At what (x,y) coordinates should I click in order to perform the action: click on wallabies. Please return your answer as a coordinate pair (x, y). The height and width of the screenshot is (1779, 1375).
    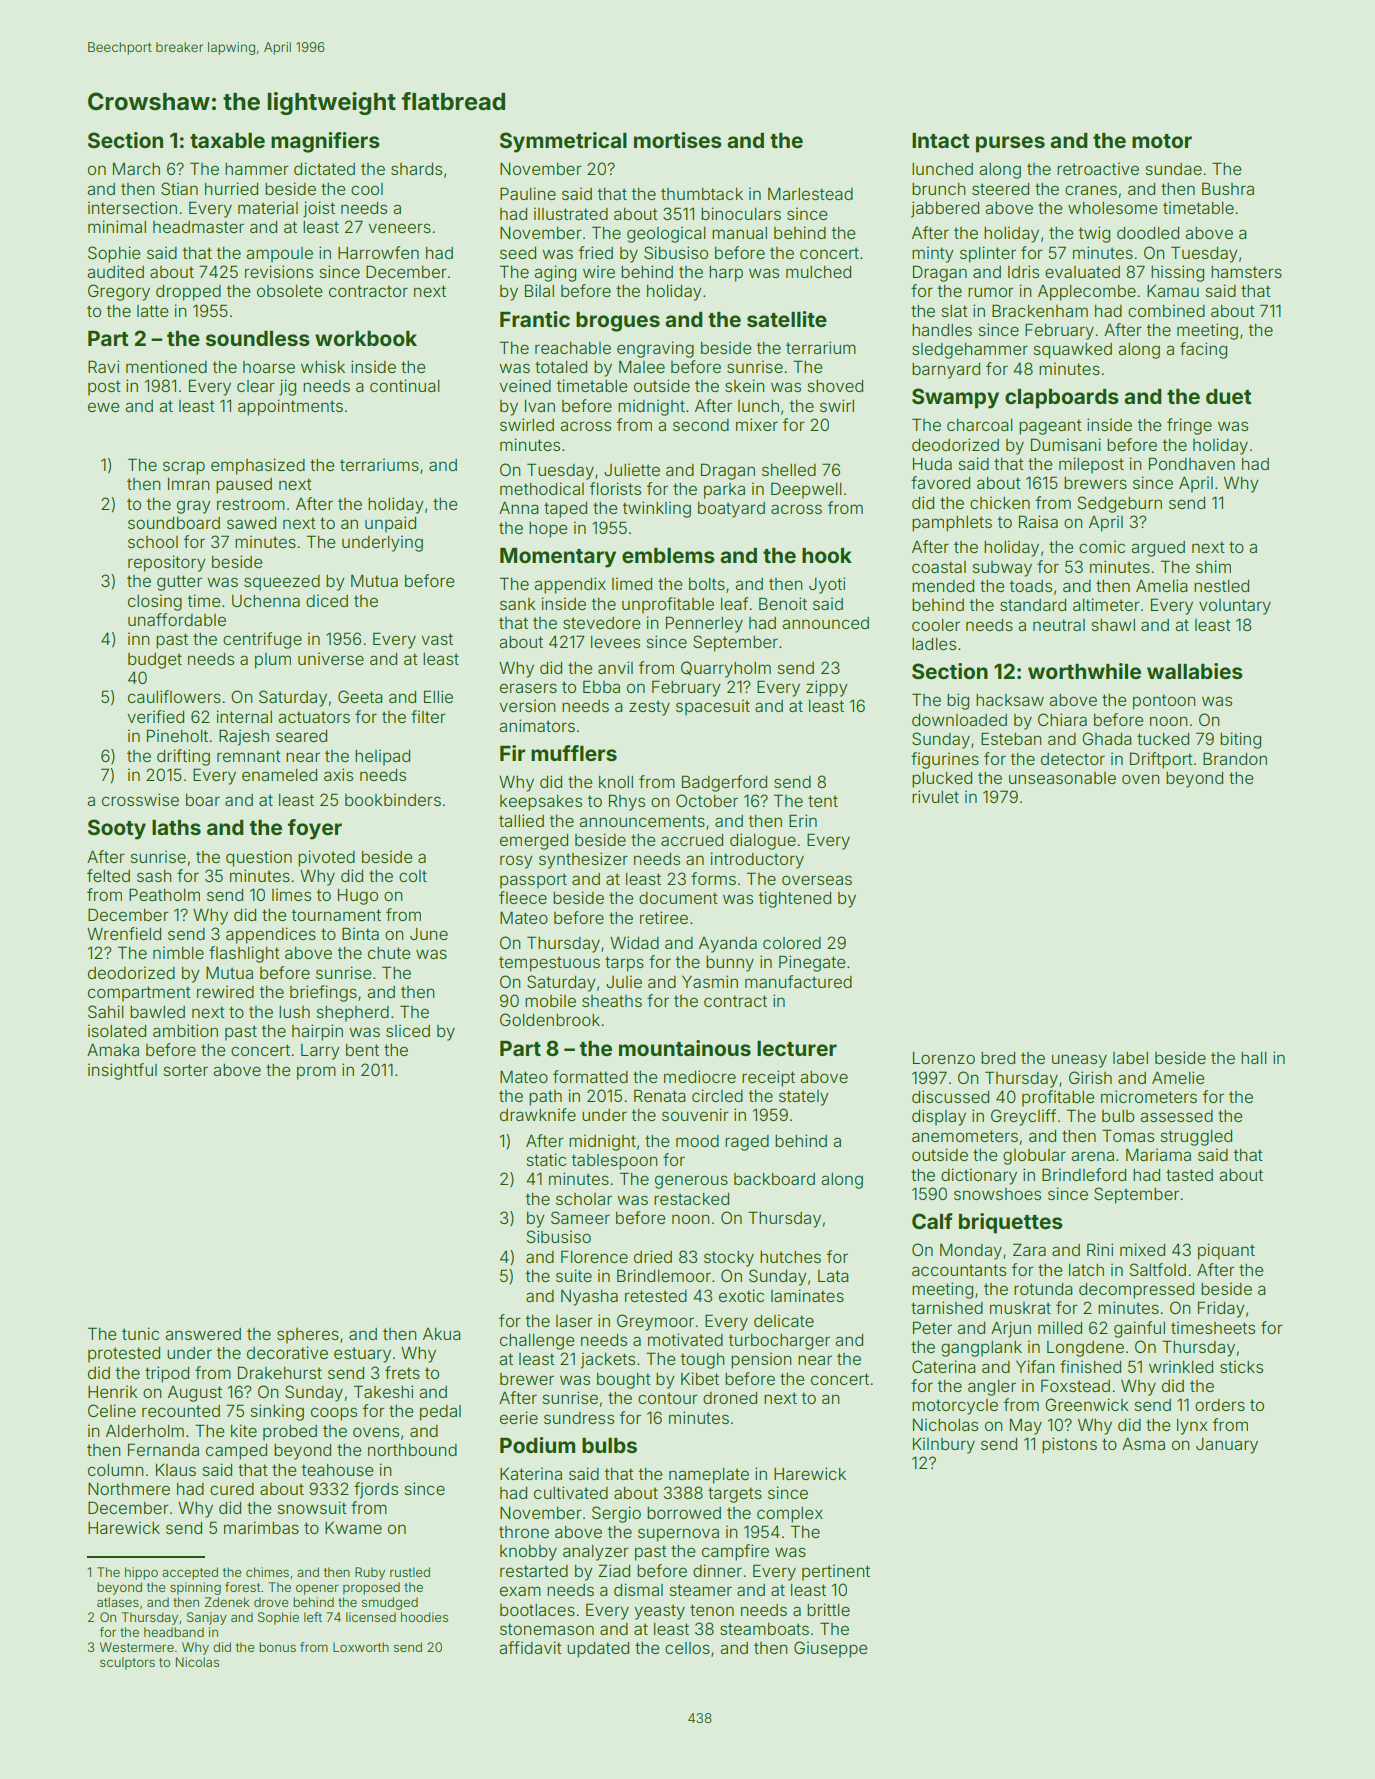
    Looking at the image, I should click on (1195, 671).
